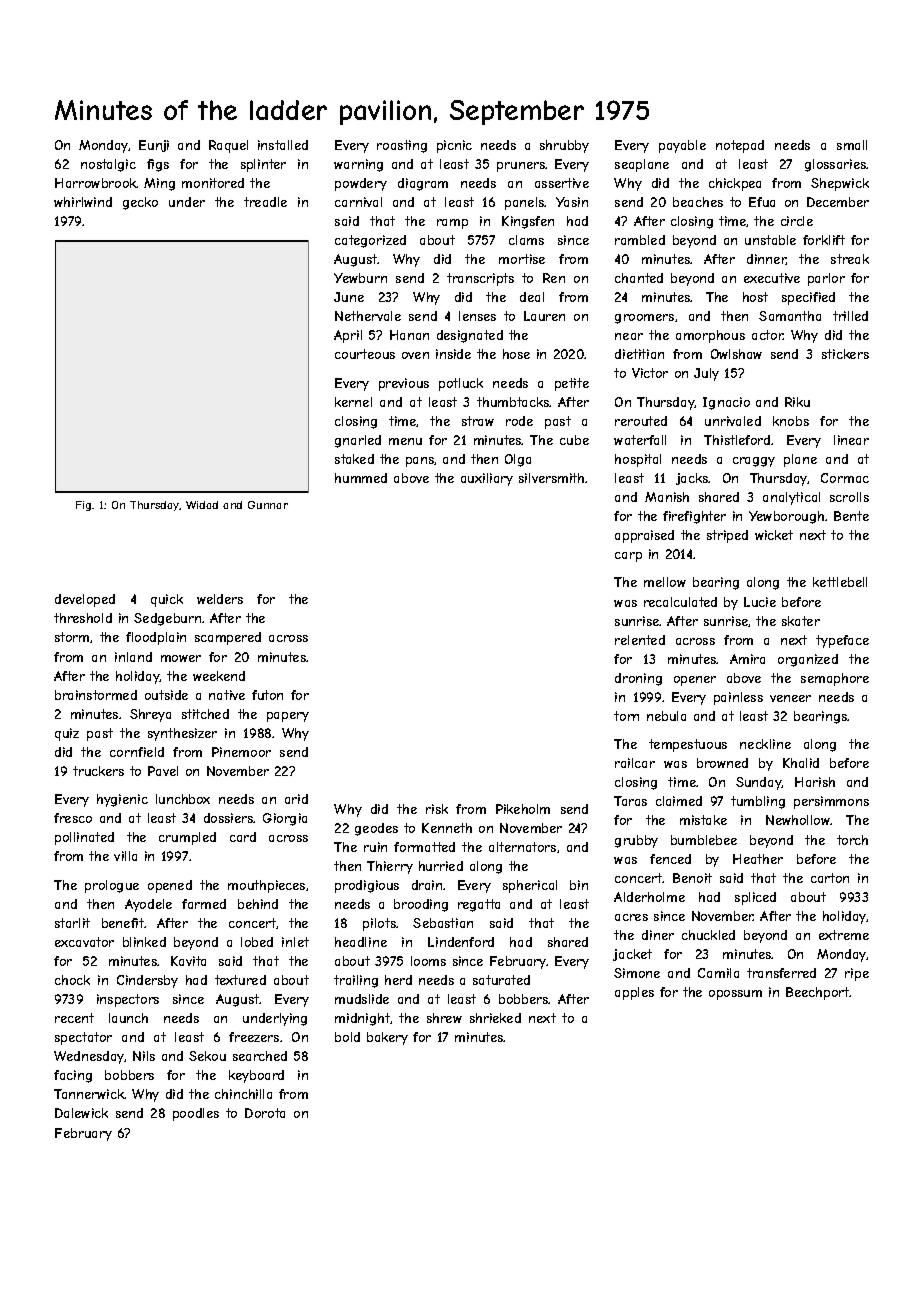  Describe the element at coordinates (626, 716) in the screenshot. I see `torn` at that location.
